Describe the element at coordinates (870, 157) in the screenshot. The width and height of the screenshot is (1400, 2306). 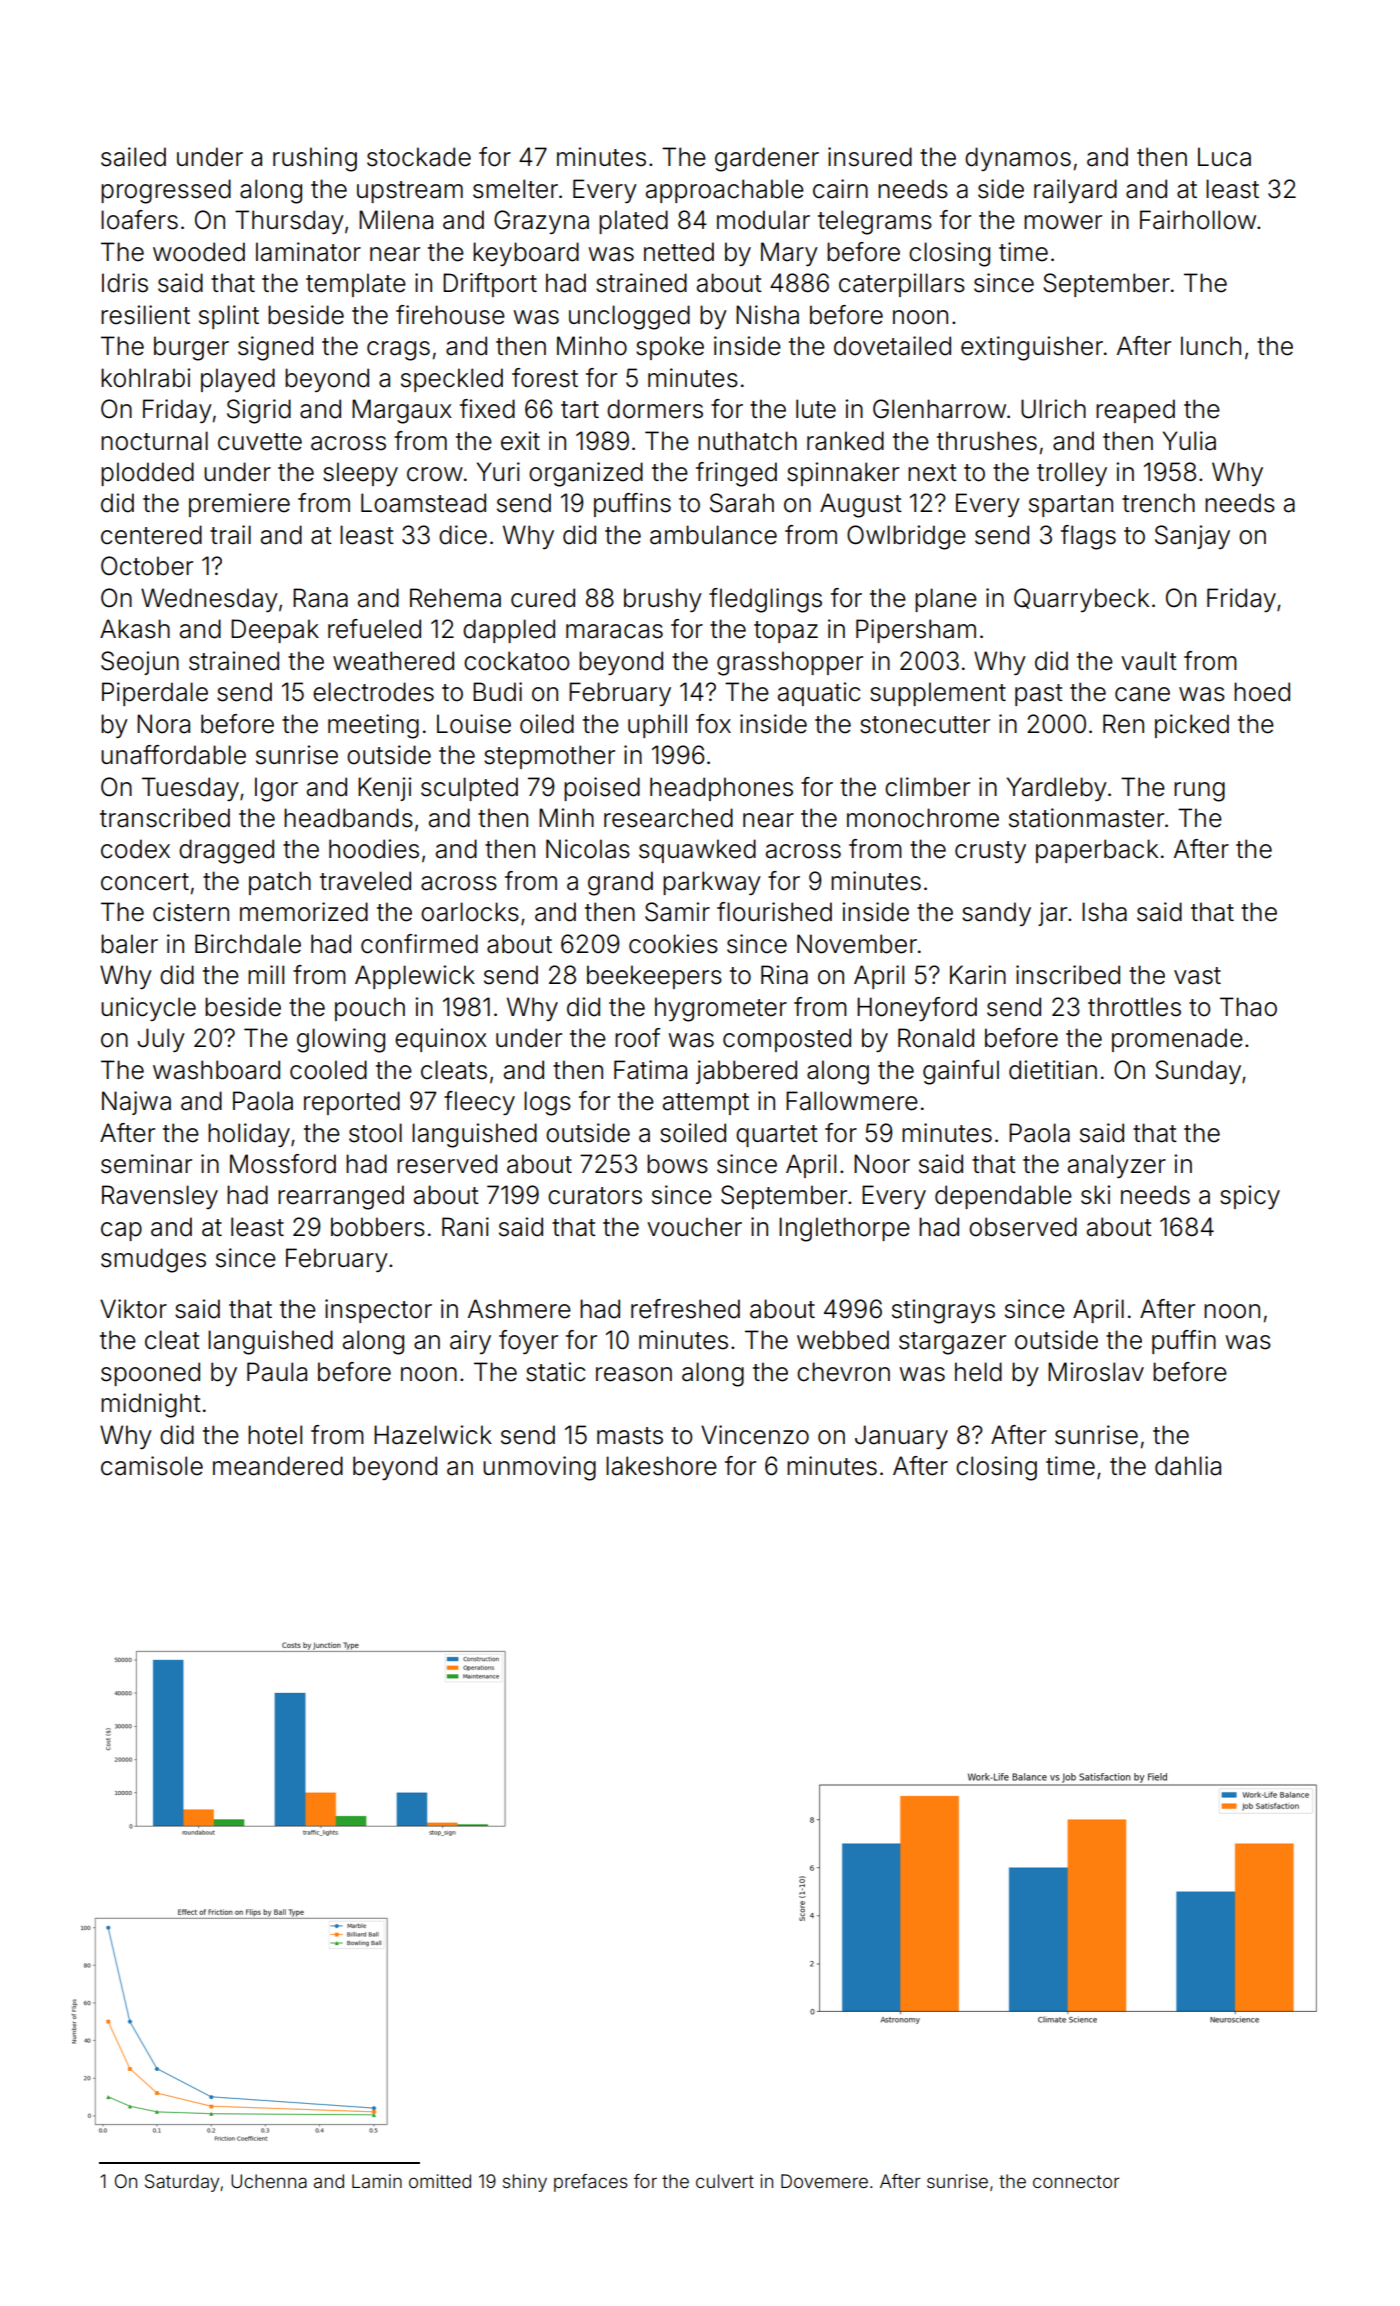
I see `insured` at that location.
